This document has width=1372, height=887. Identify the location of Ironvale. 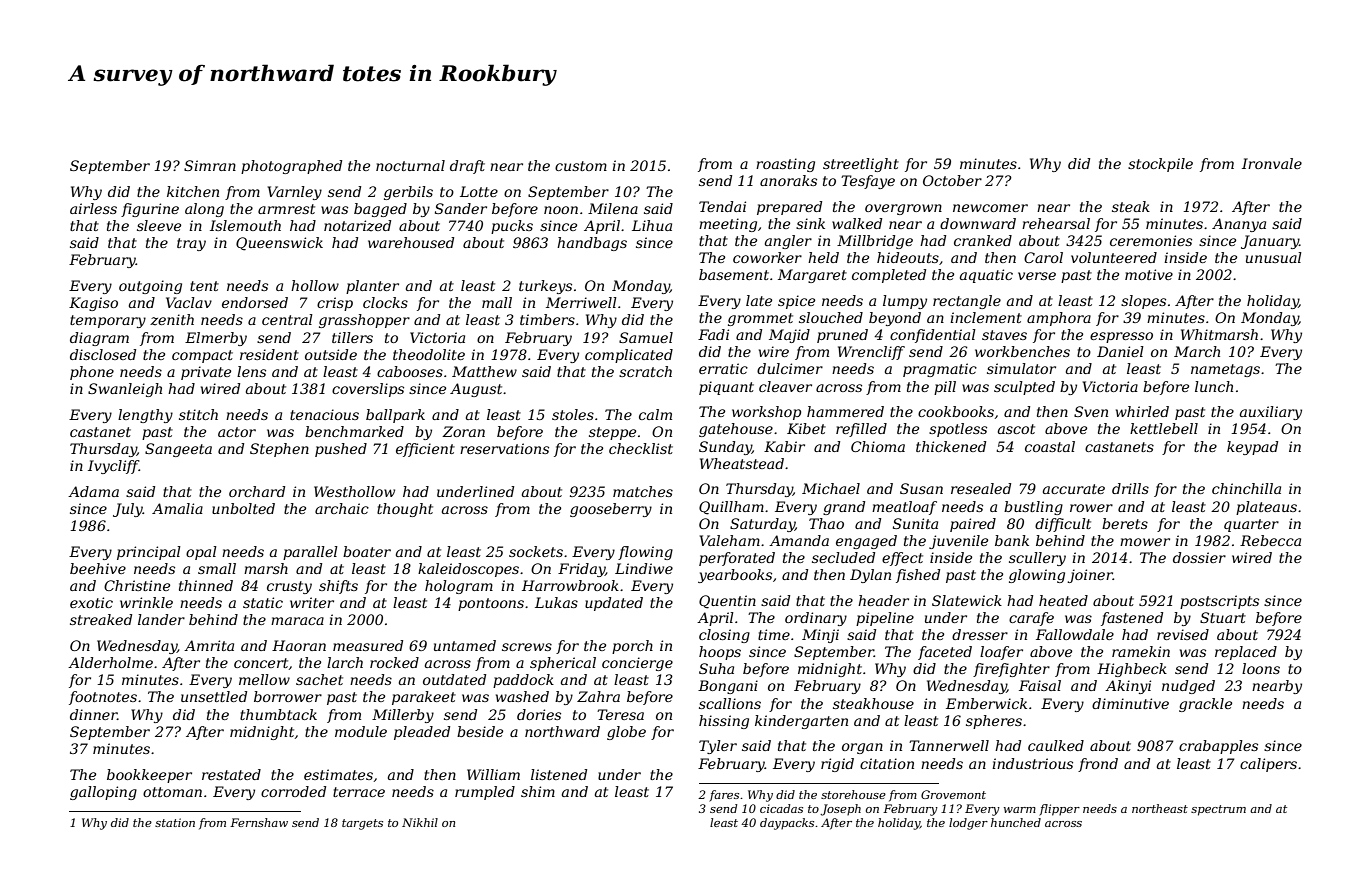
(1272, 163).
